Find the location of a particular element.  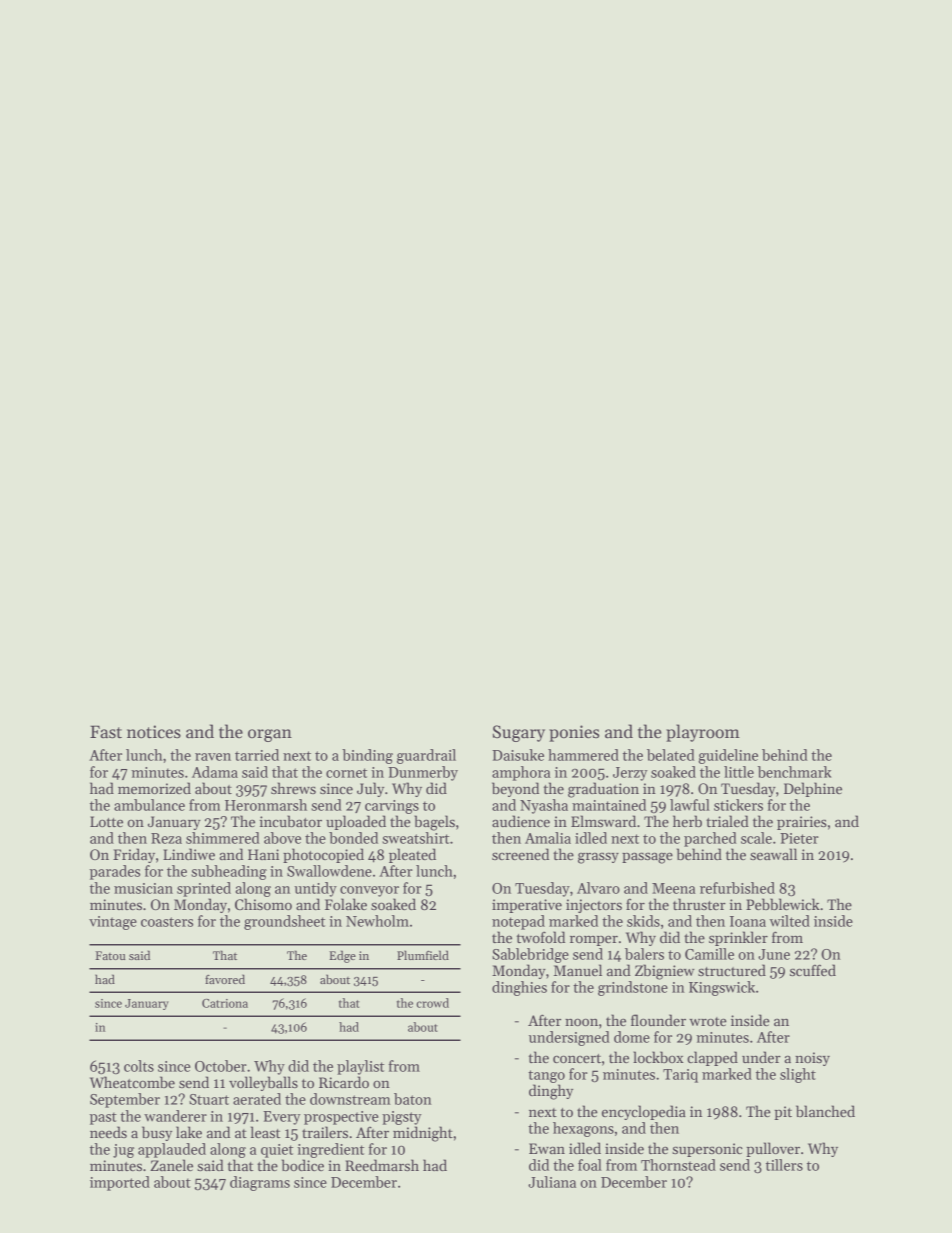

Fast is located at coordinates (106, 732).
